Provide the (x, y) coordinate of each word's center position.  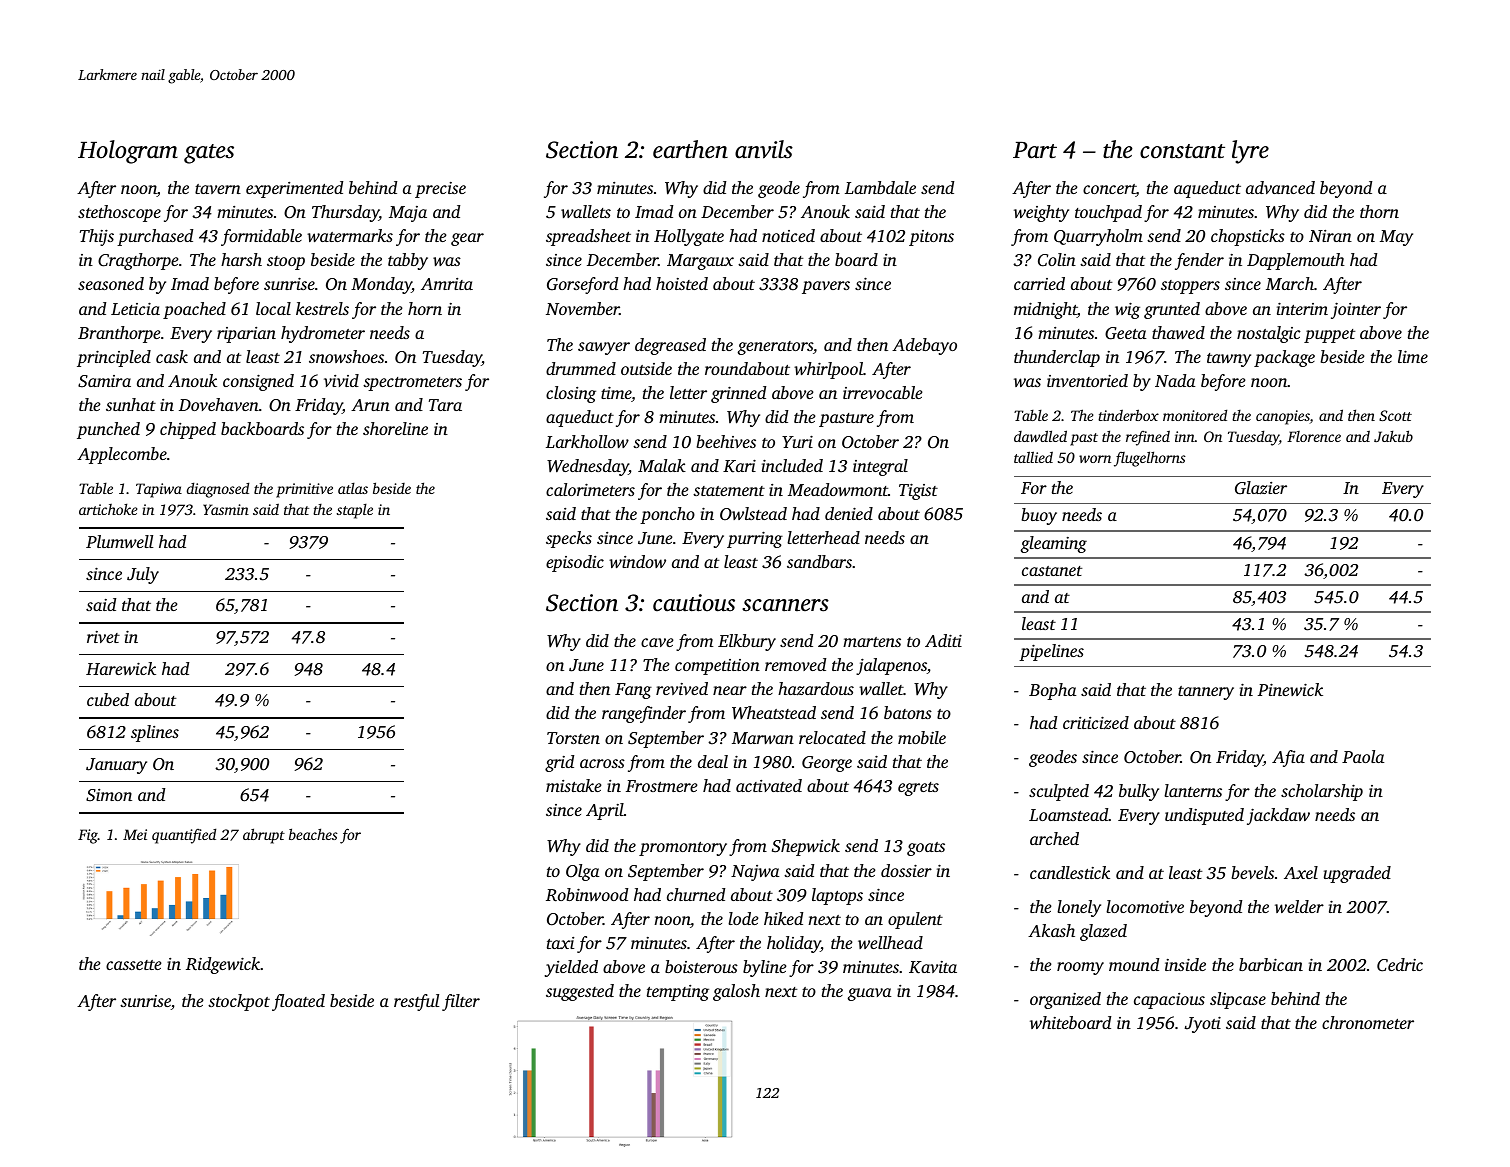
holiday (794, 944)
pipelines (1051, 652)
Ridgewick (223, 965)
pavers (826, 287)
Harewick (121, 668)
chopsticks (1248, 237)
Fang (633, 691)
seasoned (111, 283)
